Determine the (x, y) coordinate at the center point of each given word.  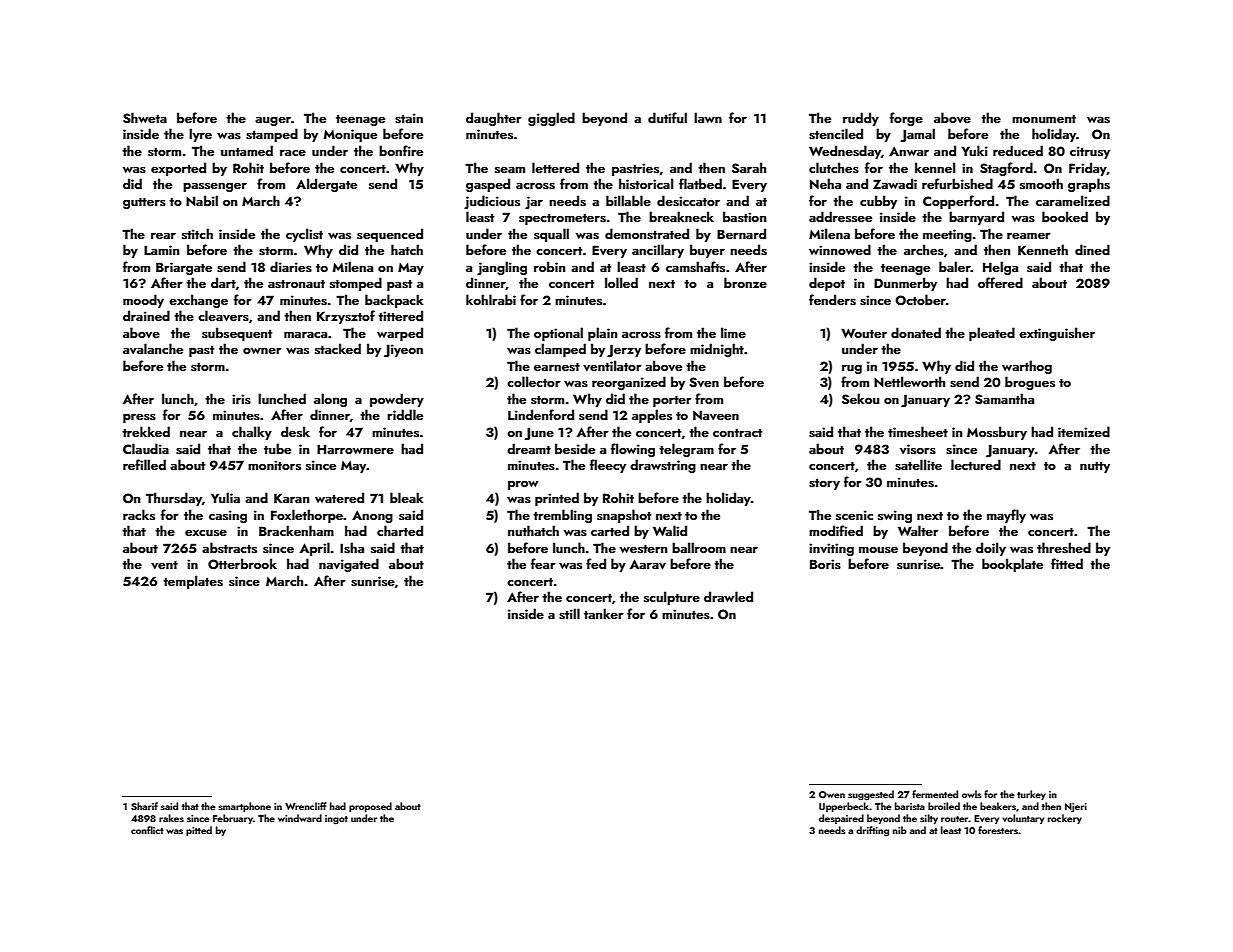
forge (906, 119)
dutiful (667, 117)
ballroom (699, 547)
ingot (336, 820)
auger (273, 121)
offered (1000, 282)
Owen (832, 794)
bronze (745, 282)
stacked (338, 349)
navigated (349, 565)
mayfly (1006, 516)
